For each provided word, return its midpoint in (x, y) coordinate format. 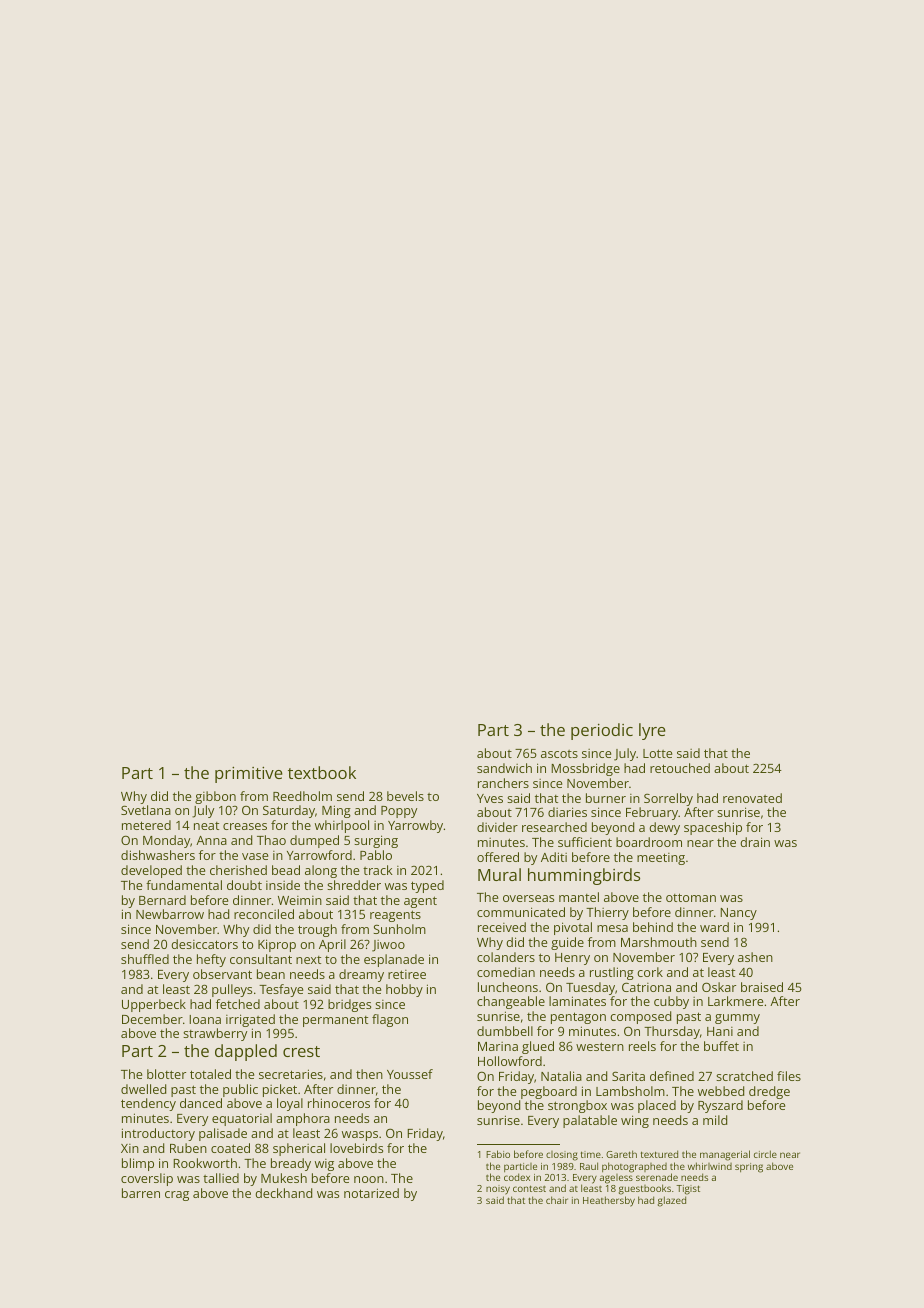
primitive (249, 775)
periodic (602, 731)
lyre (652, 731)
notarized (371, 1193)
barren (141, 1193)
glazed (672, 1201)
